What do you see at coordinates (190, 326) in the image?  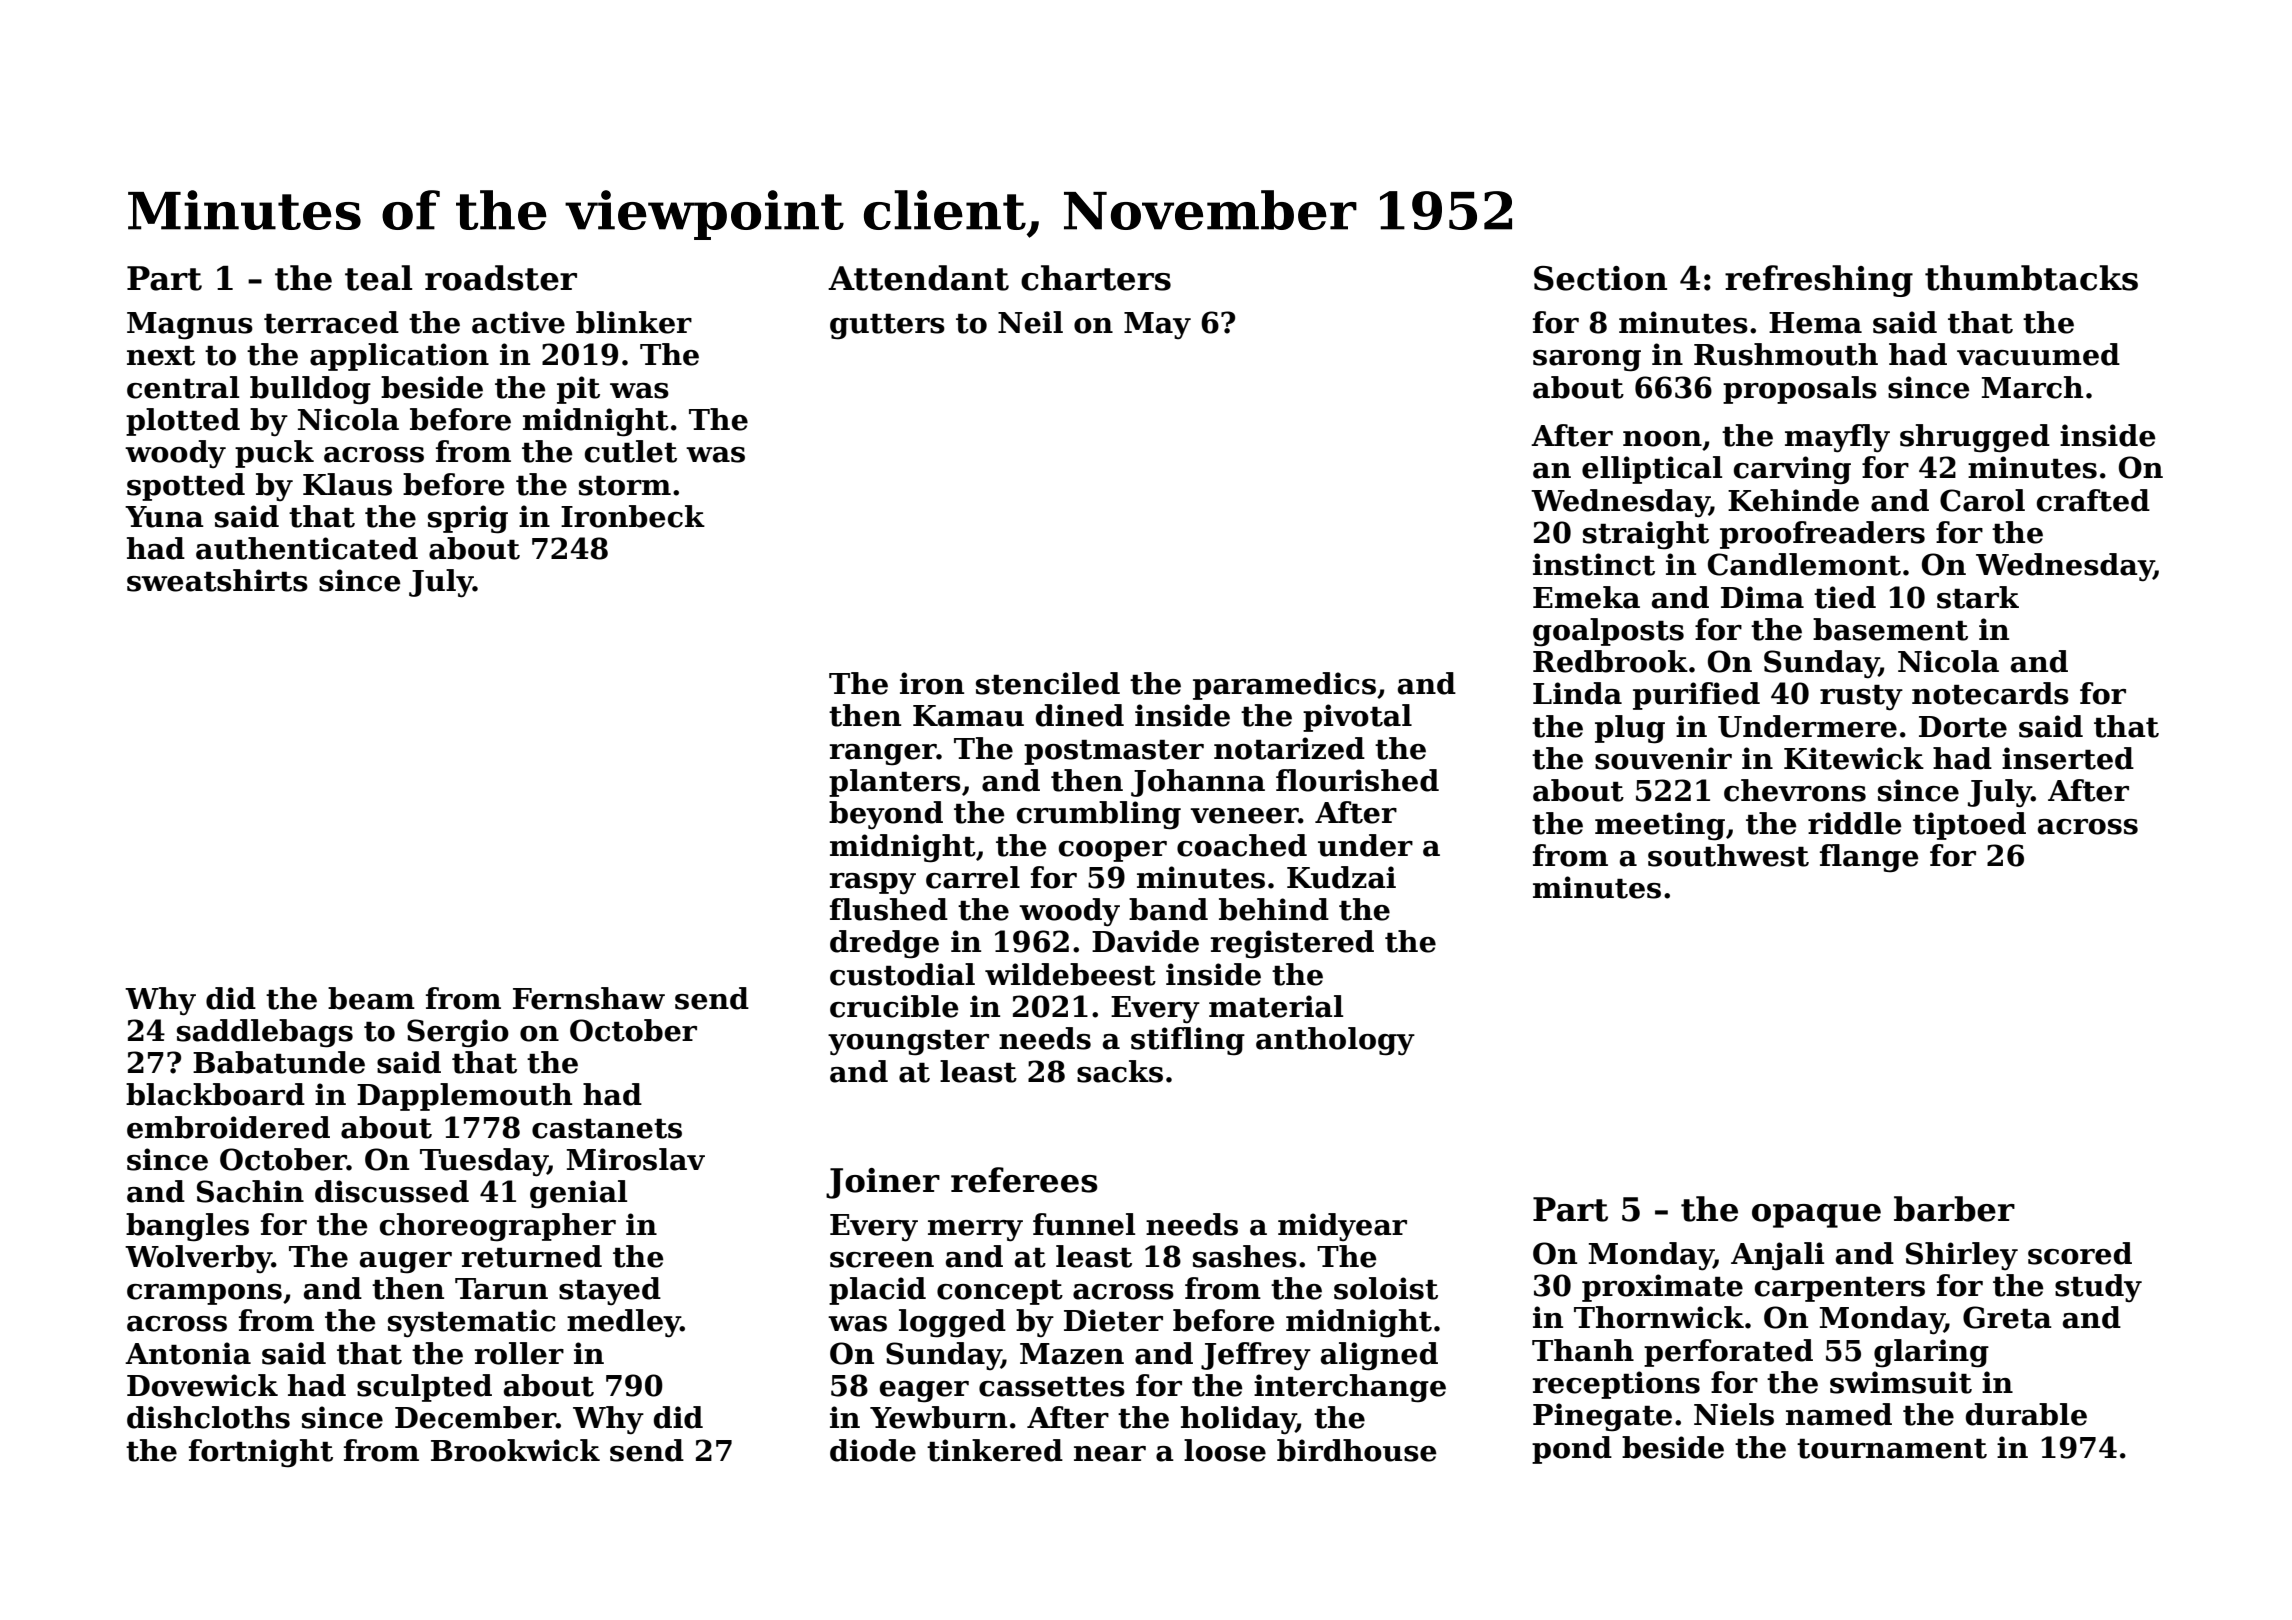 I see `Magnus` at bounding box center [190, 326].
